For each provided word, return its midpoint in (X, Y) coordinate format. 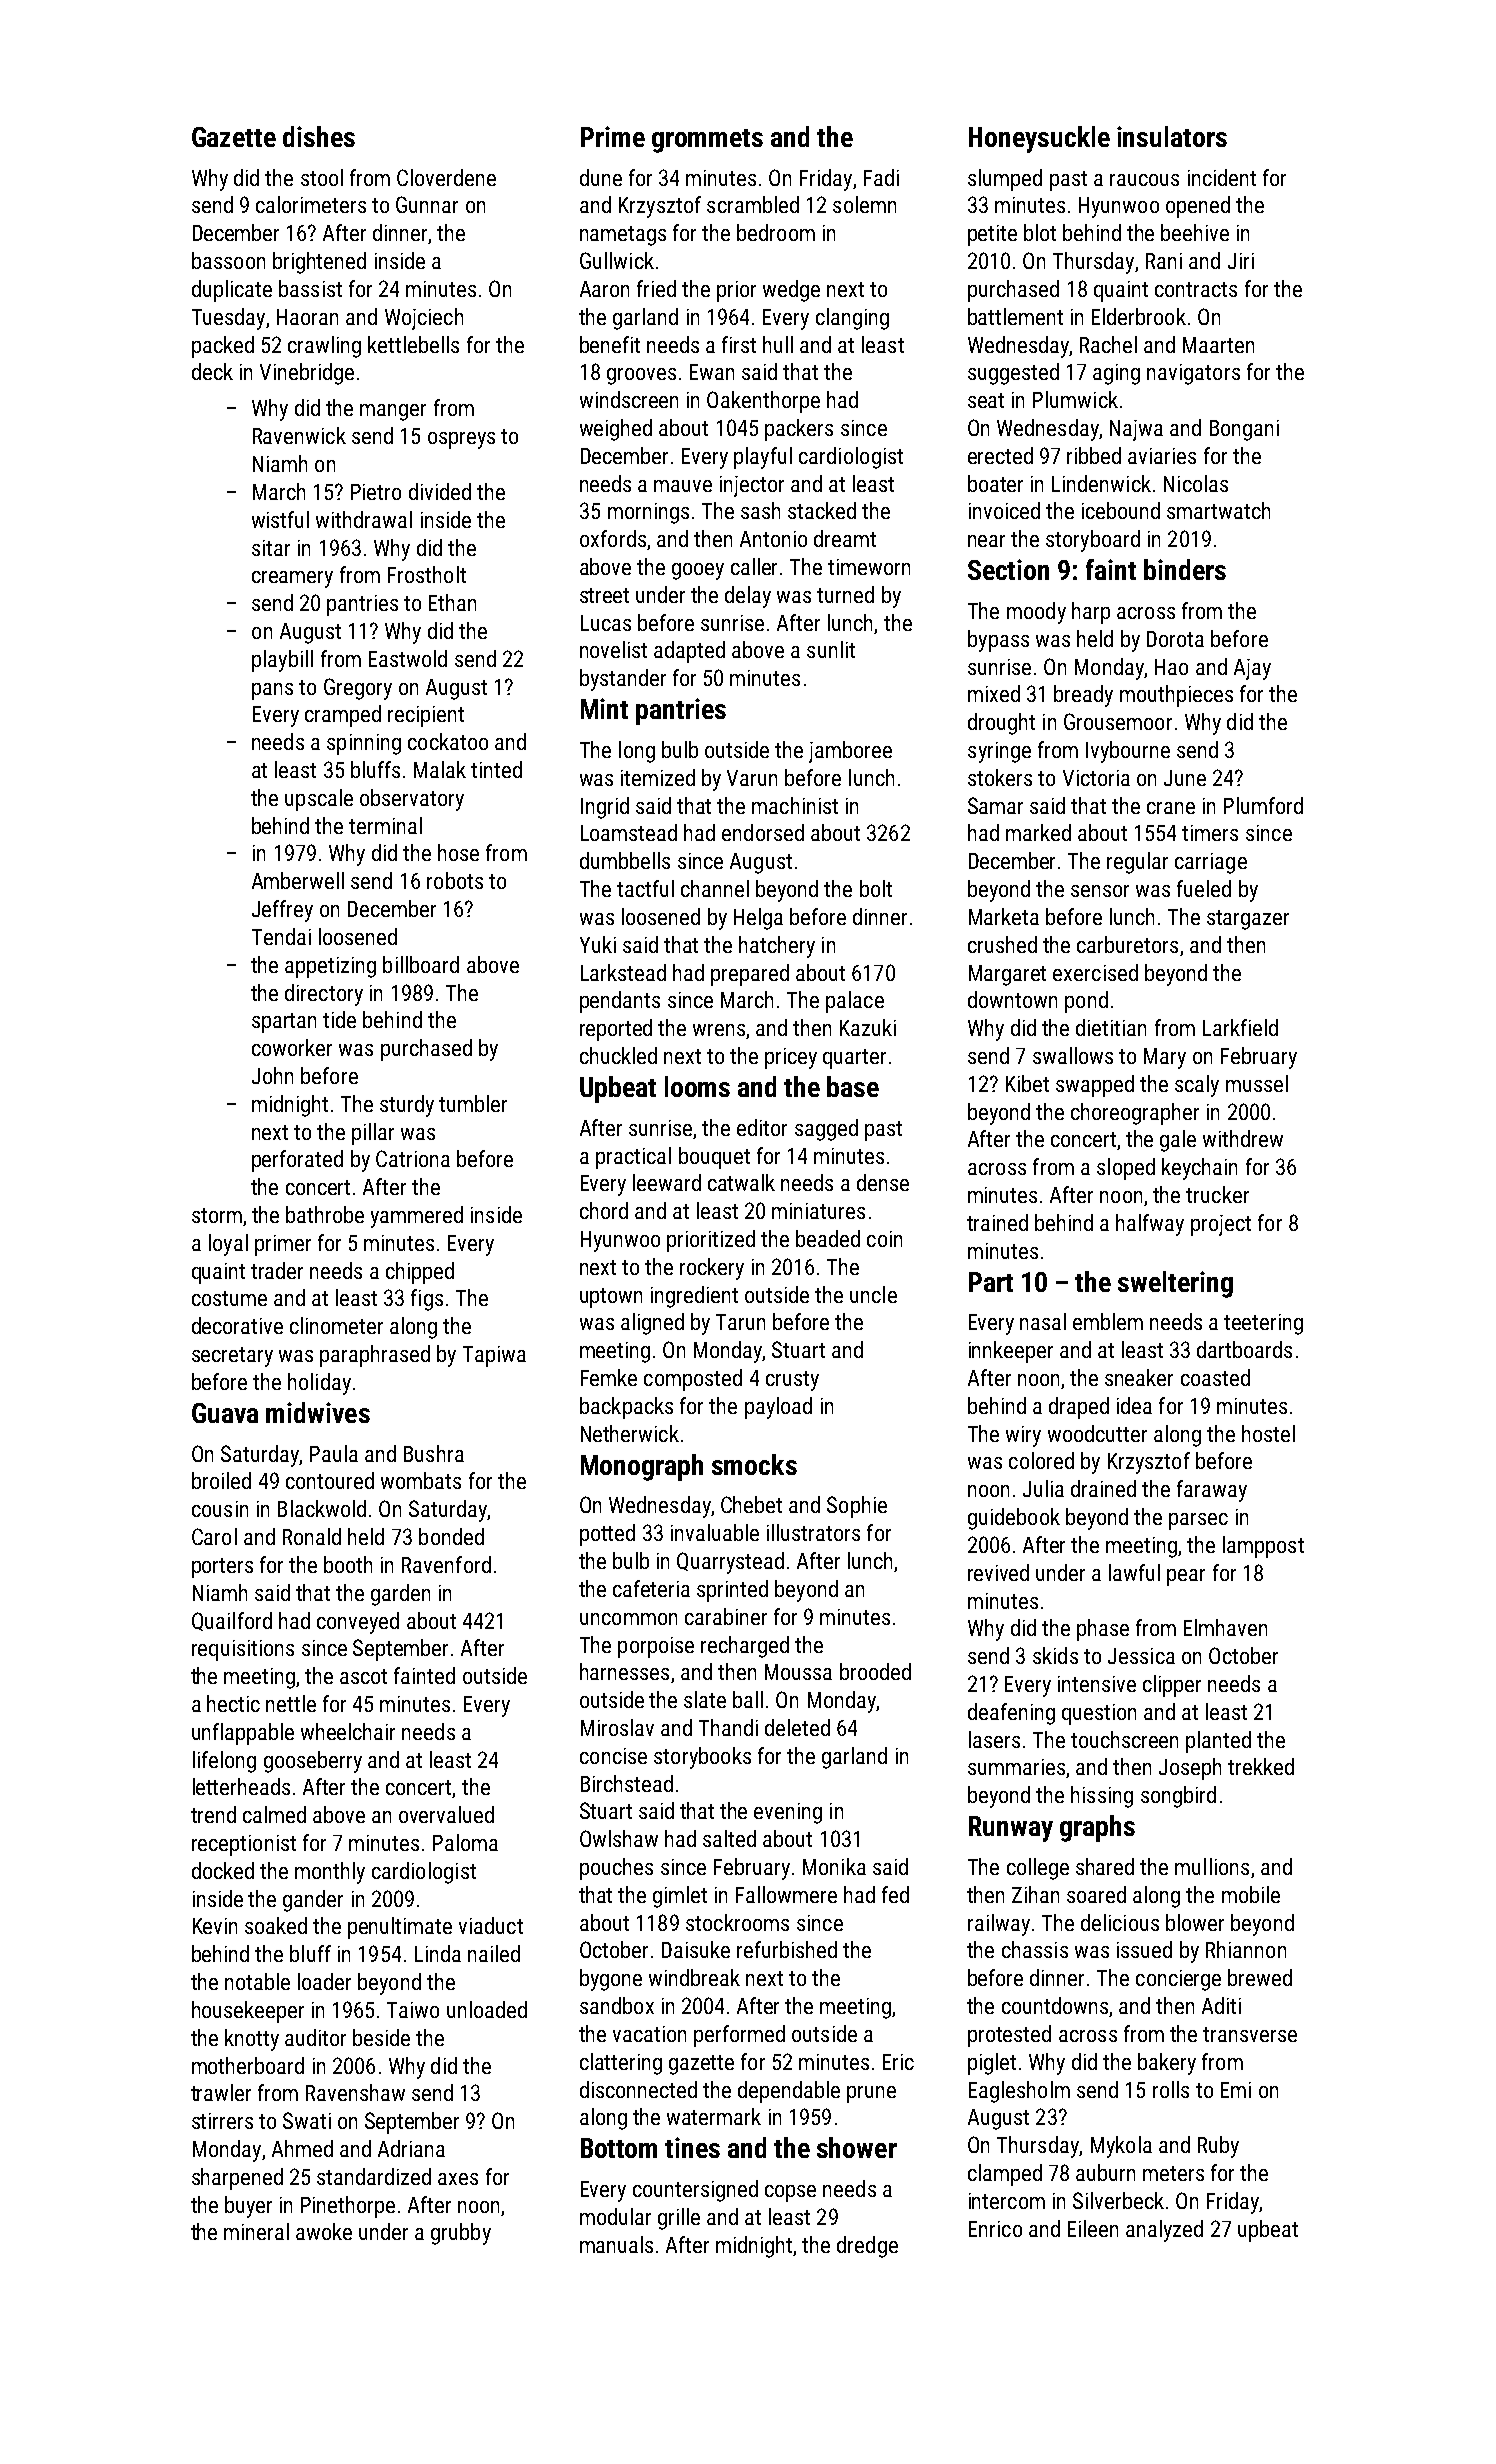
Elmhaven (1225, 1627)
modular (615, 2216)
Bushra (434, 1453)
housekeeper (248, 2012)
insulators (1172, 136)
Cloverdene (446, 177)
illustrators (813, 1532)
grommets (707, 141)
